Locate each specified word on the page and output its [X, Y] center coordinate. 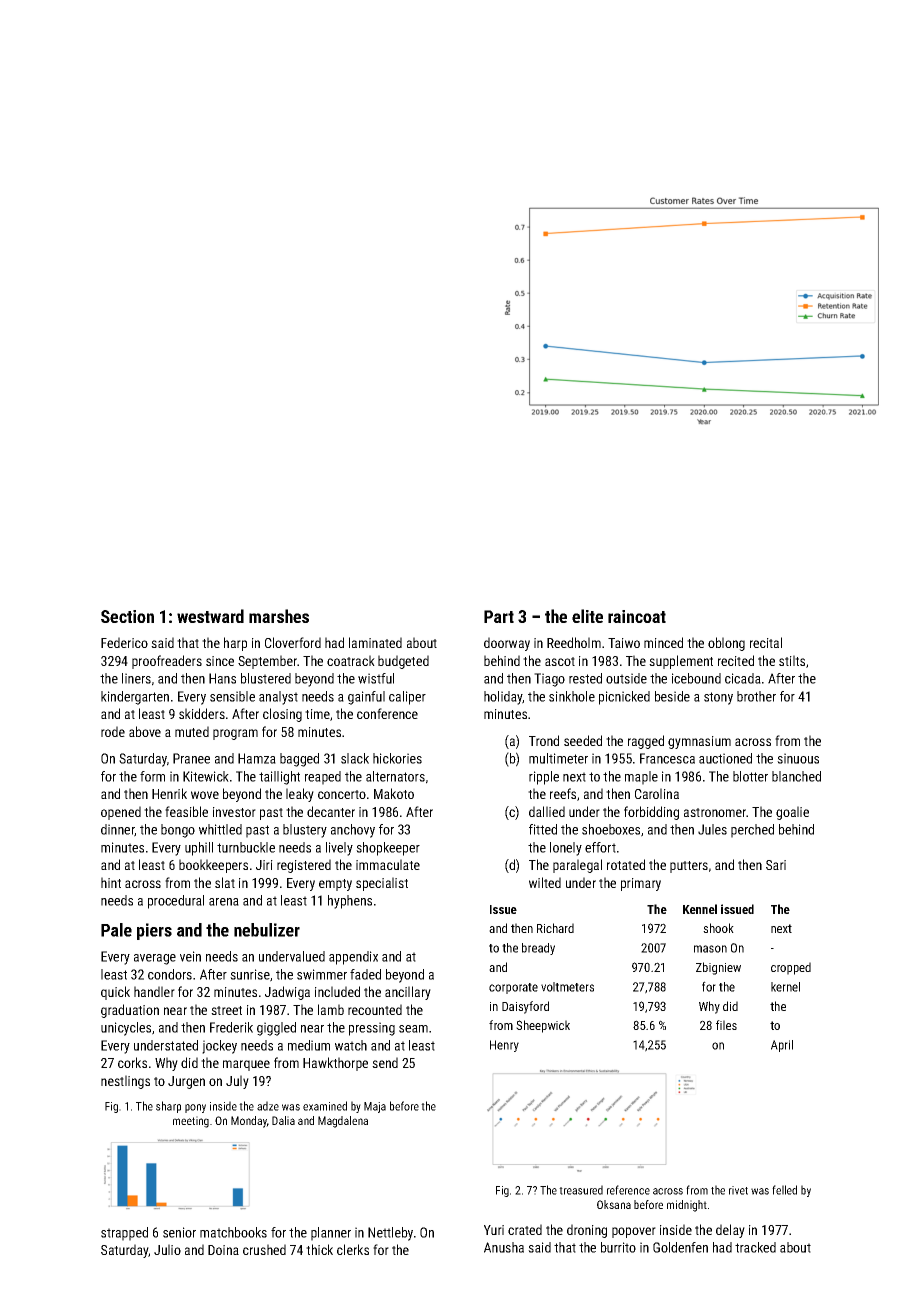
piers [154, 931]
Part [499, 616]
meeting [191, 1122]
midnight [687, 1206]
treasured [581, 1190]
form [152, 776]
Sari [776, 865]
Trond [544, 740]
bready [538, 949]
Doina [223, 1250]
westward [210, 616]
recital [766, 642]
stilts [792, 660]
